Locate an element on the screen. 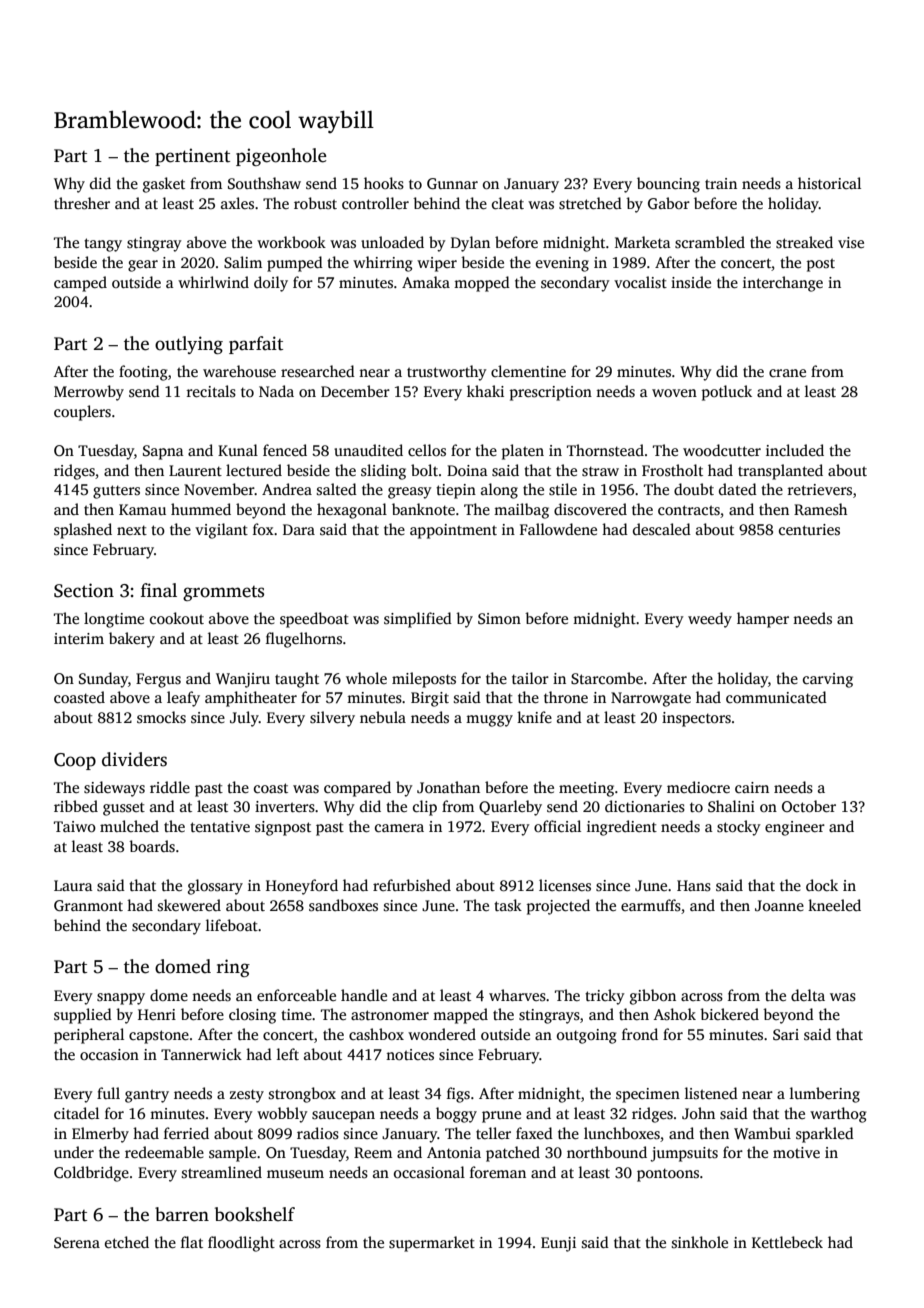 This screenshot has height=1308, width=924. bakery is located at coordinates (132, 640).
